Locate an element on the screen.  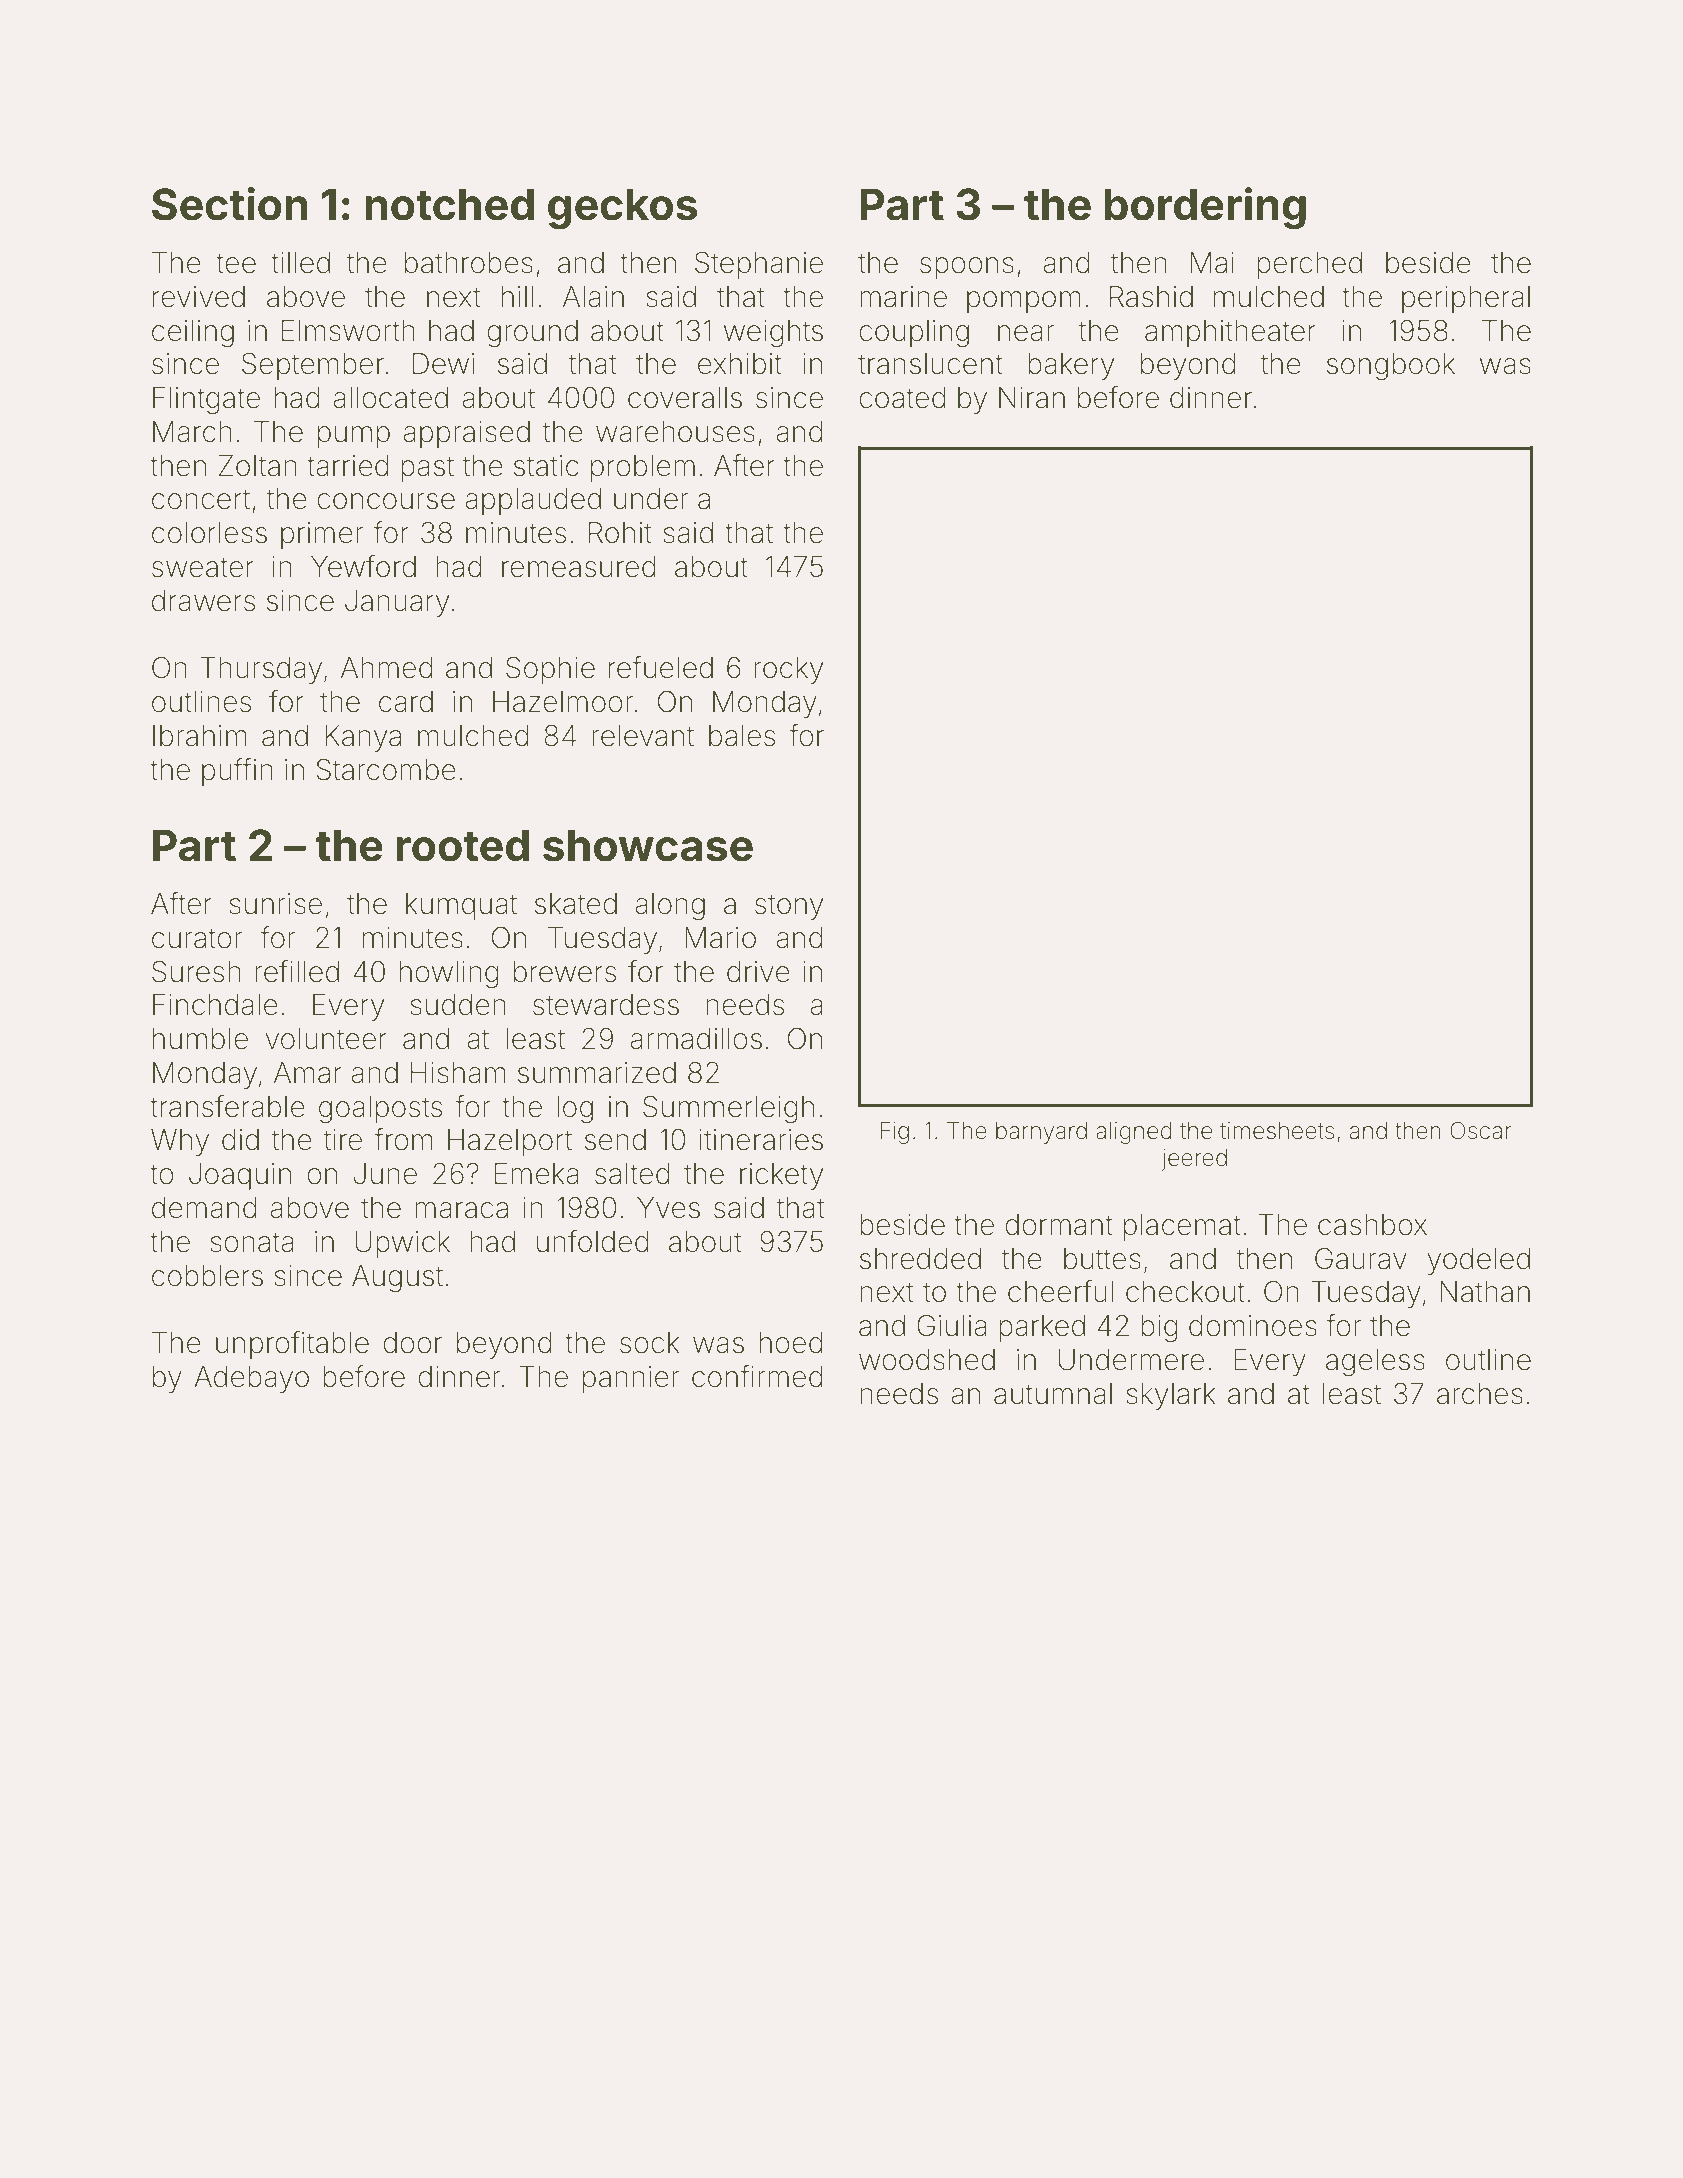
bordering is located at coordinates (1205, 208).
